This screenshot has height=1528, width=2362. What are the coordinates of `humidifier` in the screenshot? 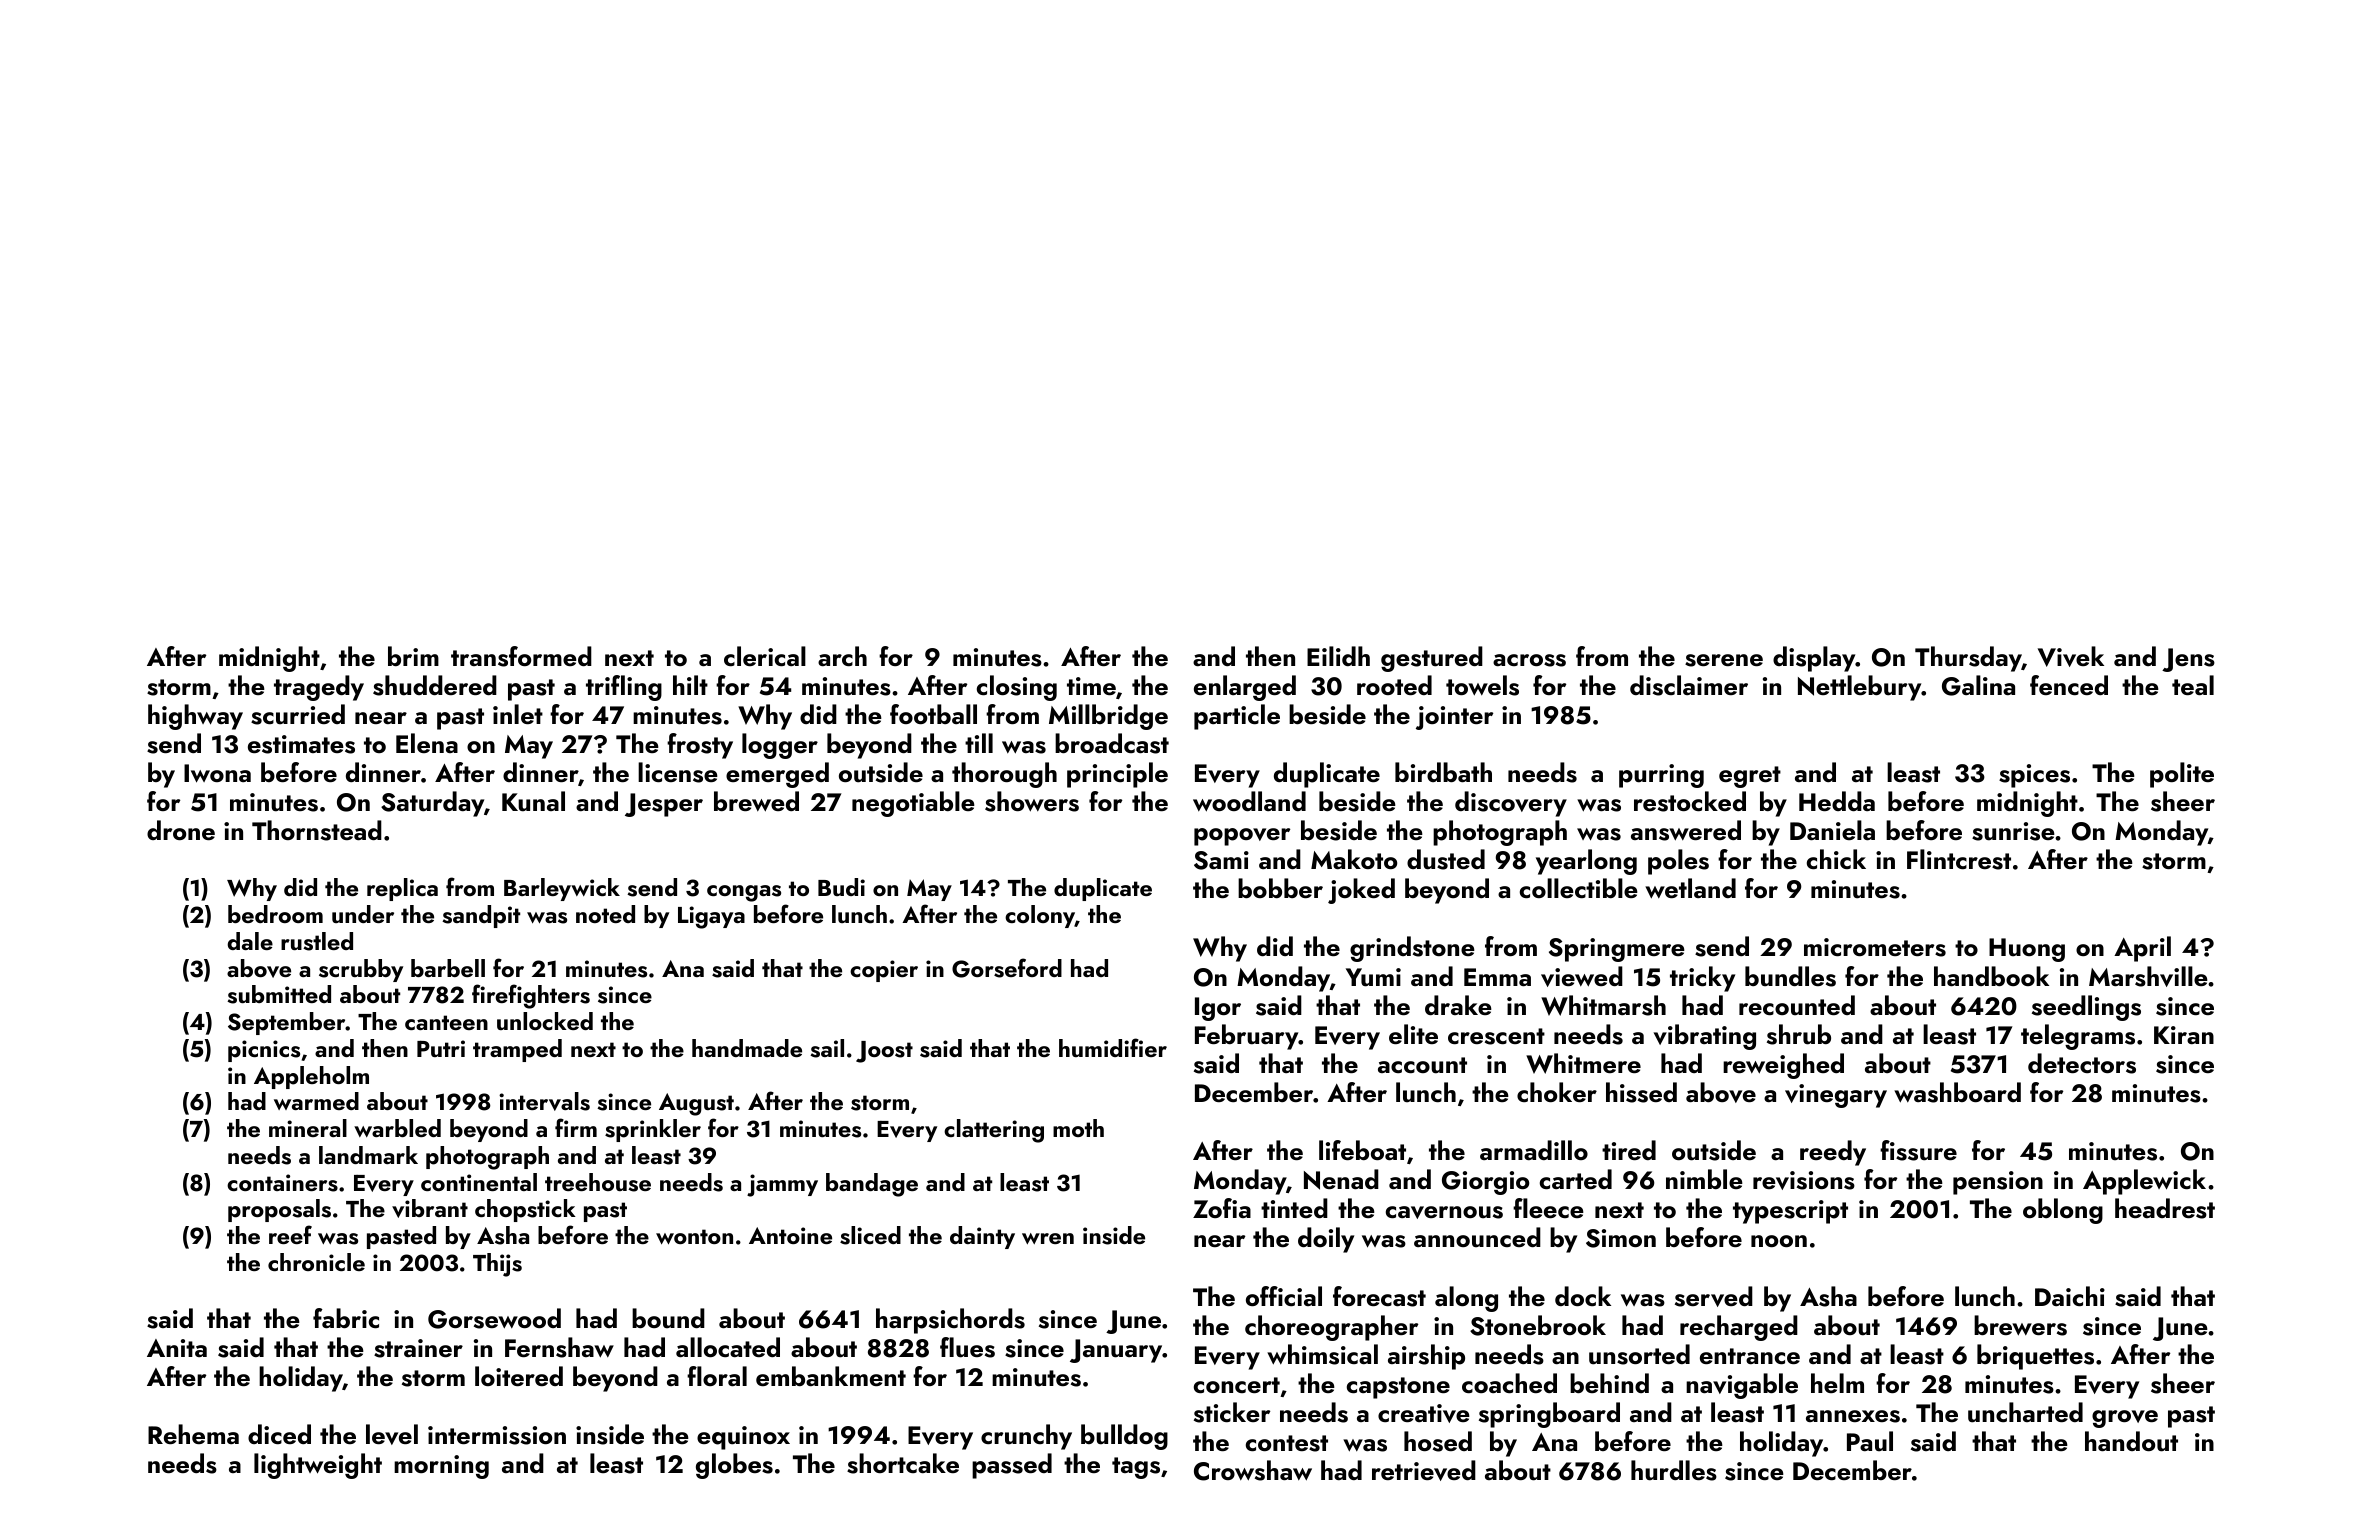 It's located at (1113, 1047).
